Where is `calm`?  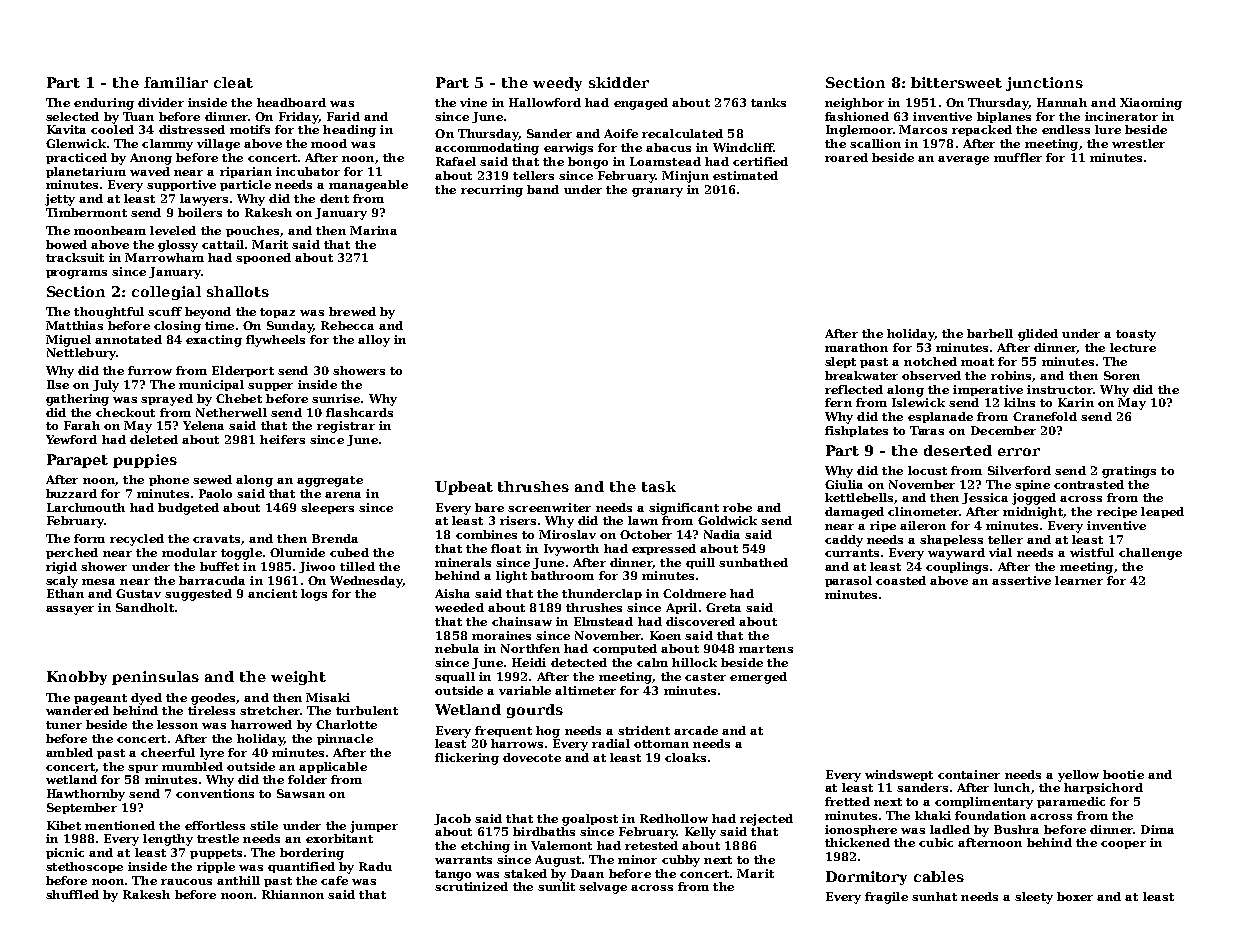 calm is located at coordinates (652, 662).
